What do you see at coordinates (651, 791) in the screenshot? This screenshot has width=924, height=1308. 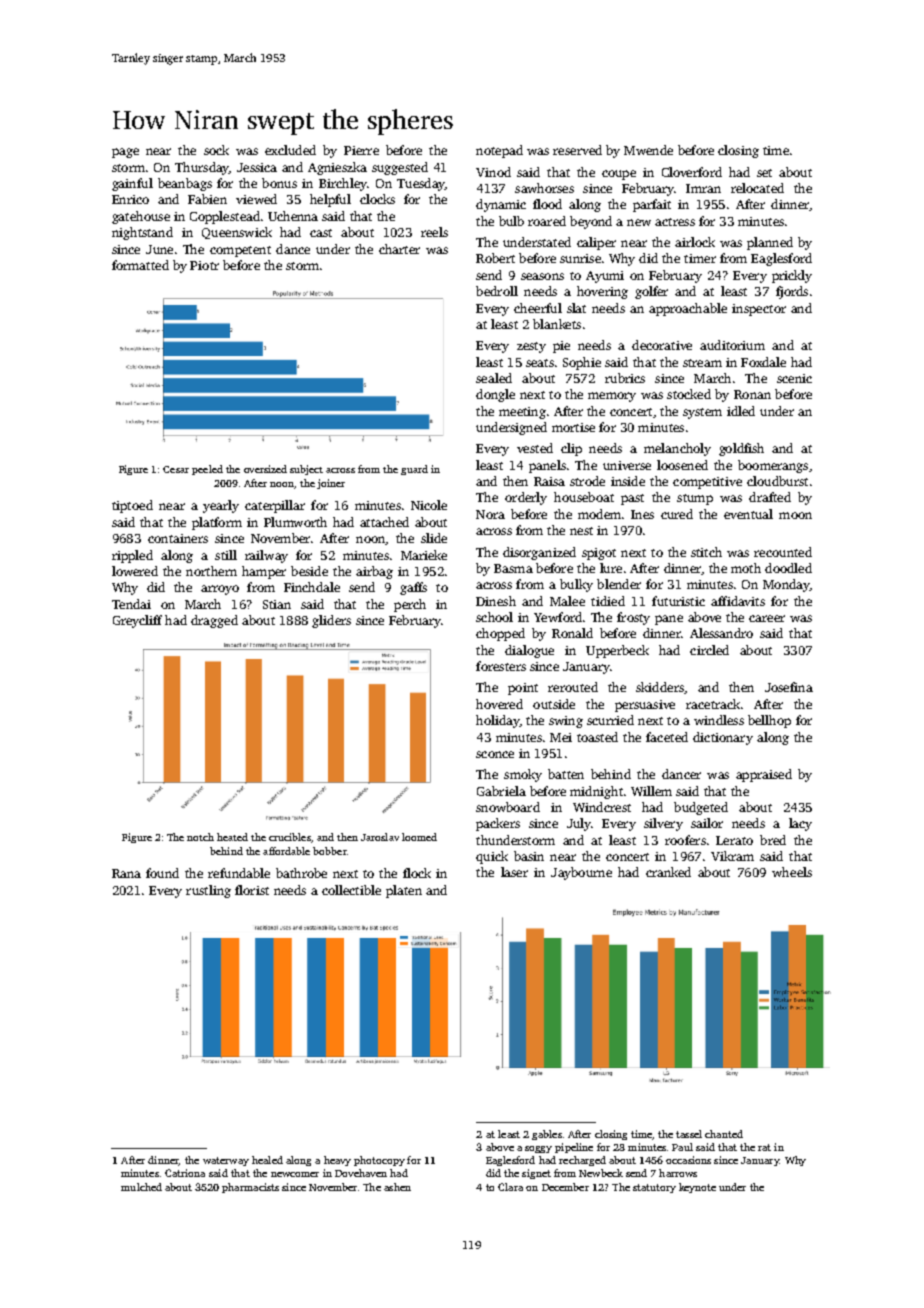 I see `Willem` at bounding box center [651, 791].
